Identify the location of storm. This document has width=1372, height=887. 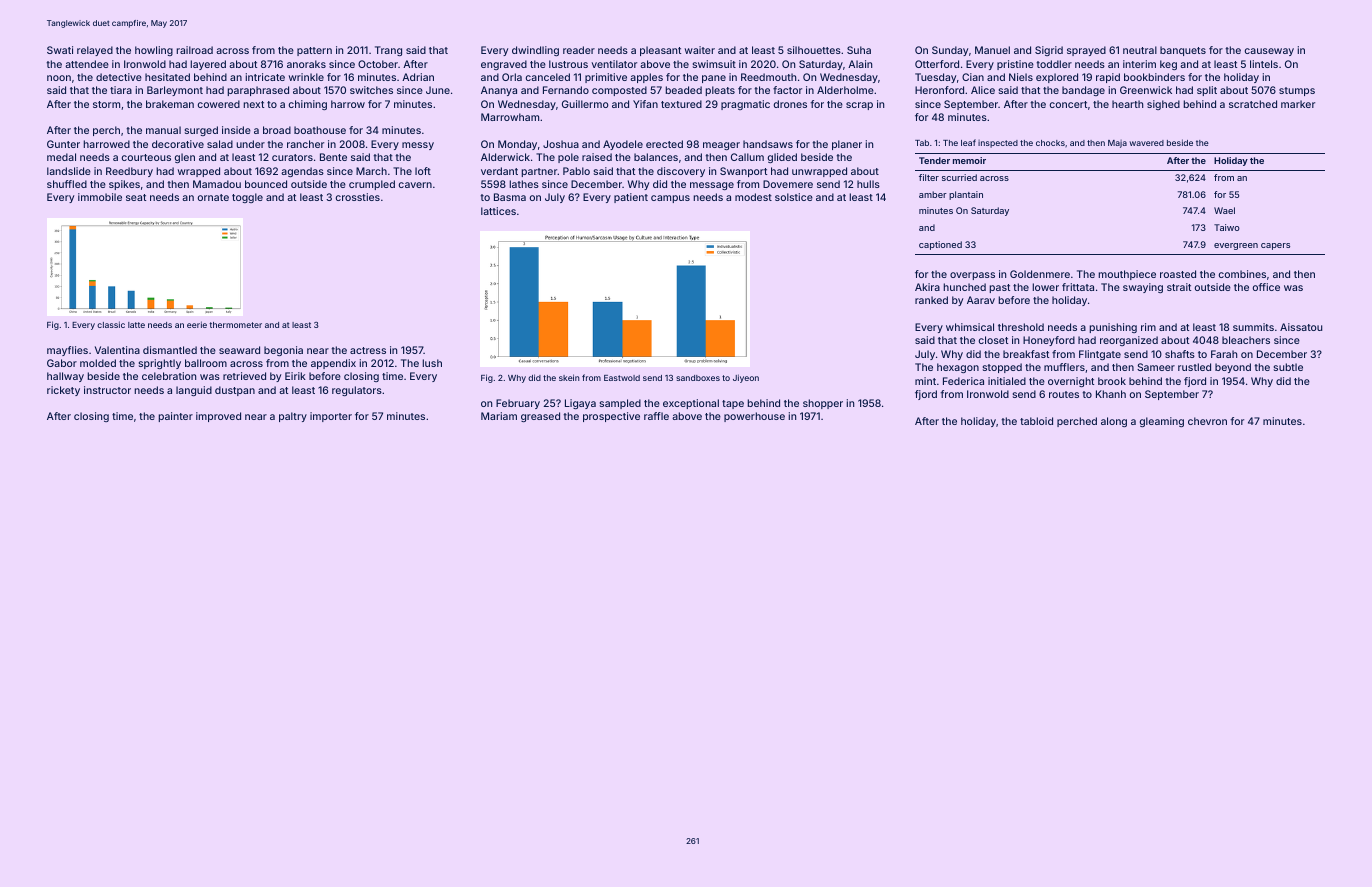
(106, 104).
